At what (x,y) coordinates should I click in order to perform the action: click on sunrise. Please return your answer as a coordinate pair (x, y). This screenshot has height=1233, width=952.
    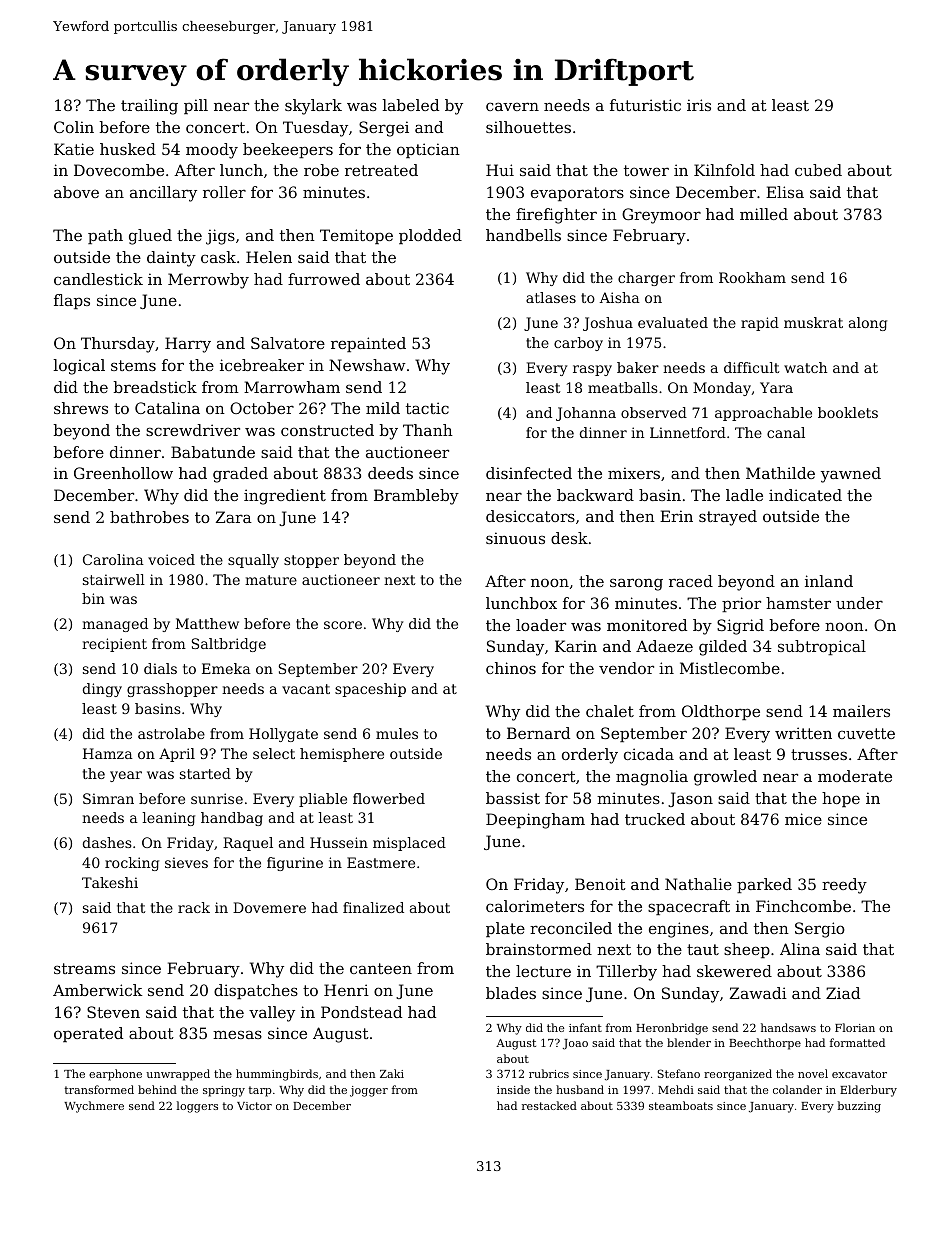
    Looking at the image, I should click on (217, 798).
